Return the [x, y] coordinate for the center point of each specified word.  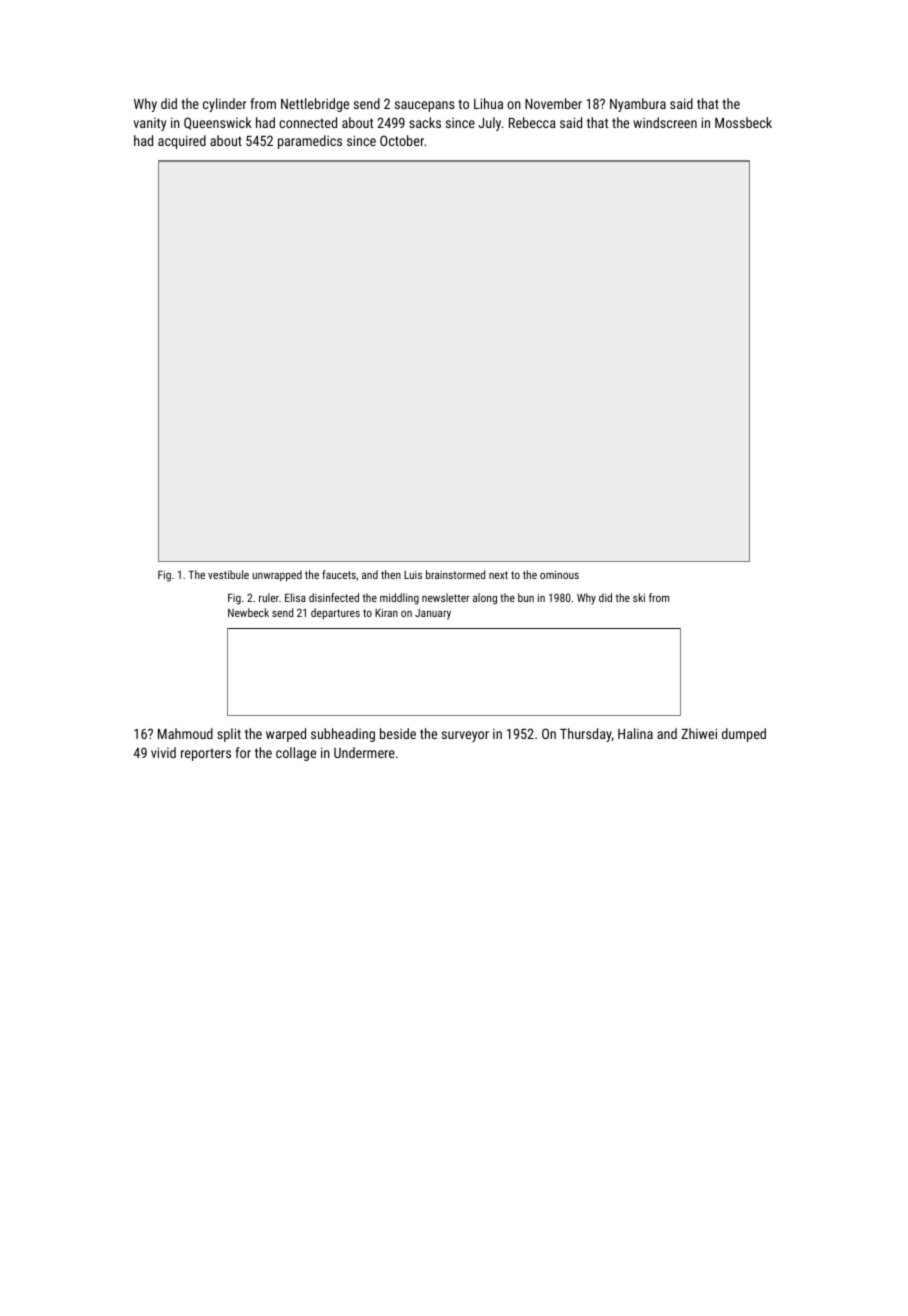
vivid [163, 752]
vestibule [228, 574]
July [489, 124]
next [498, 575]
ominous [559, 574]
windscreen [665, 122]
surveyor [465, 736]
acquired [182, 142]
